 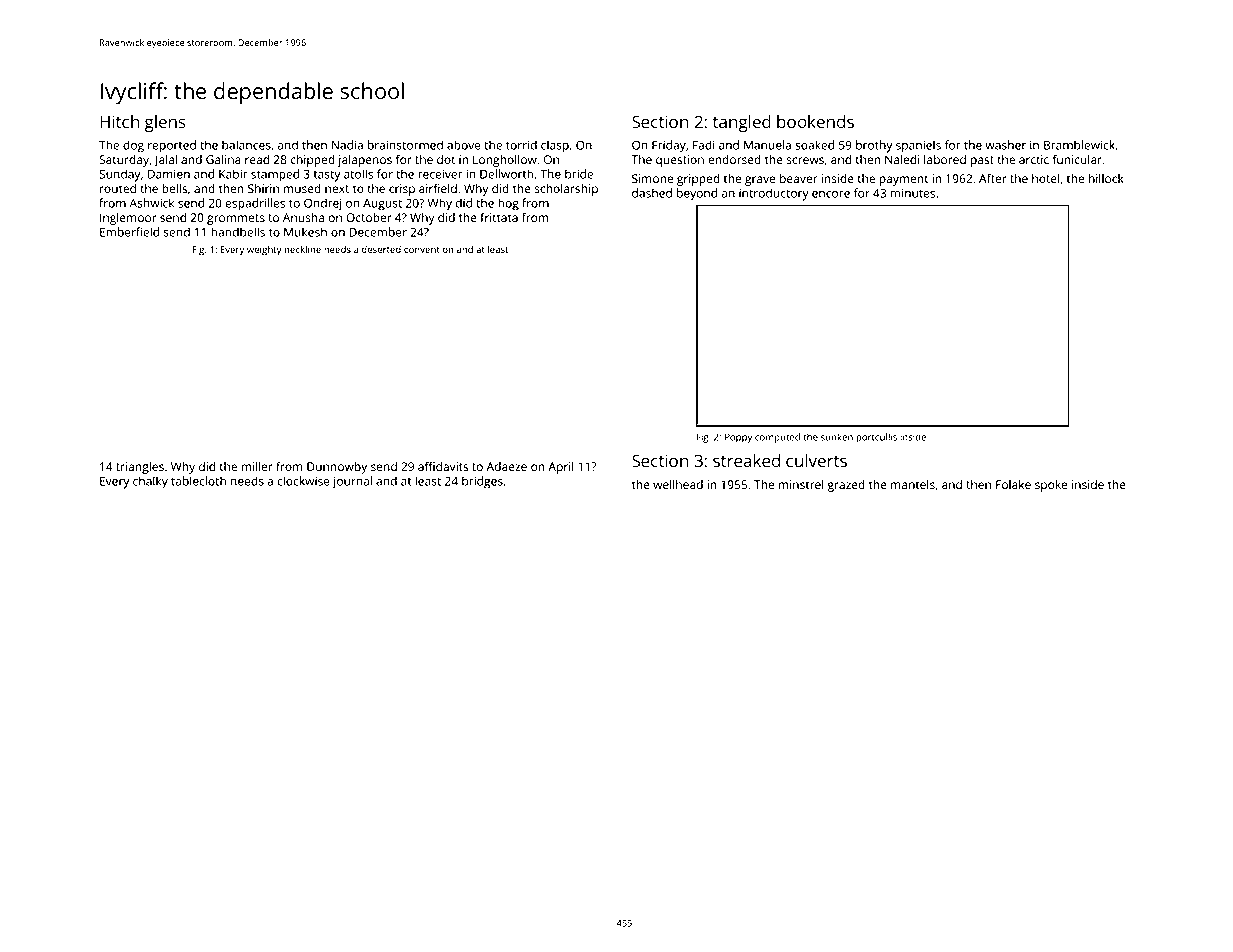 I want to click on hotel, so click(x=1045, y=178).
